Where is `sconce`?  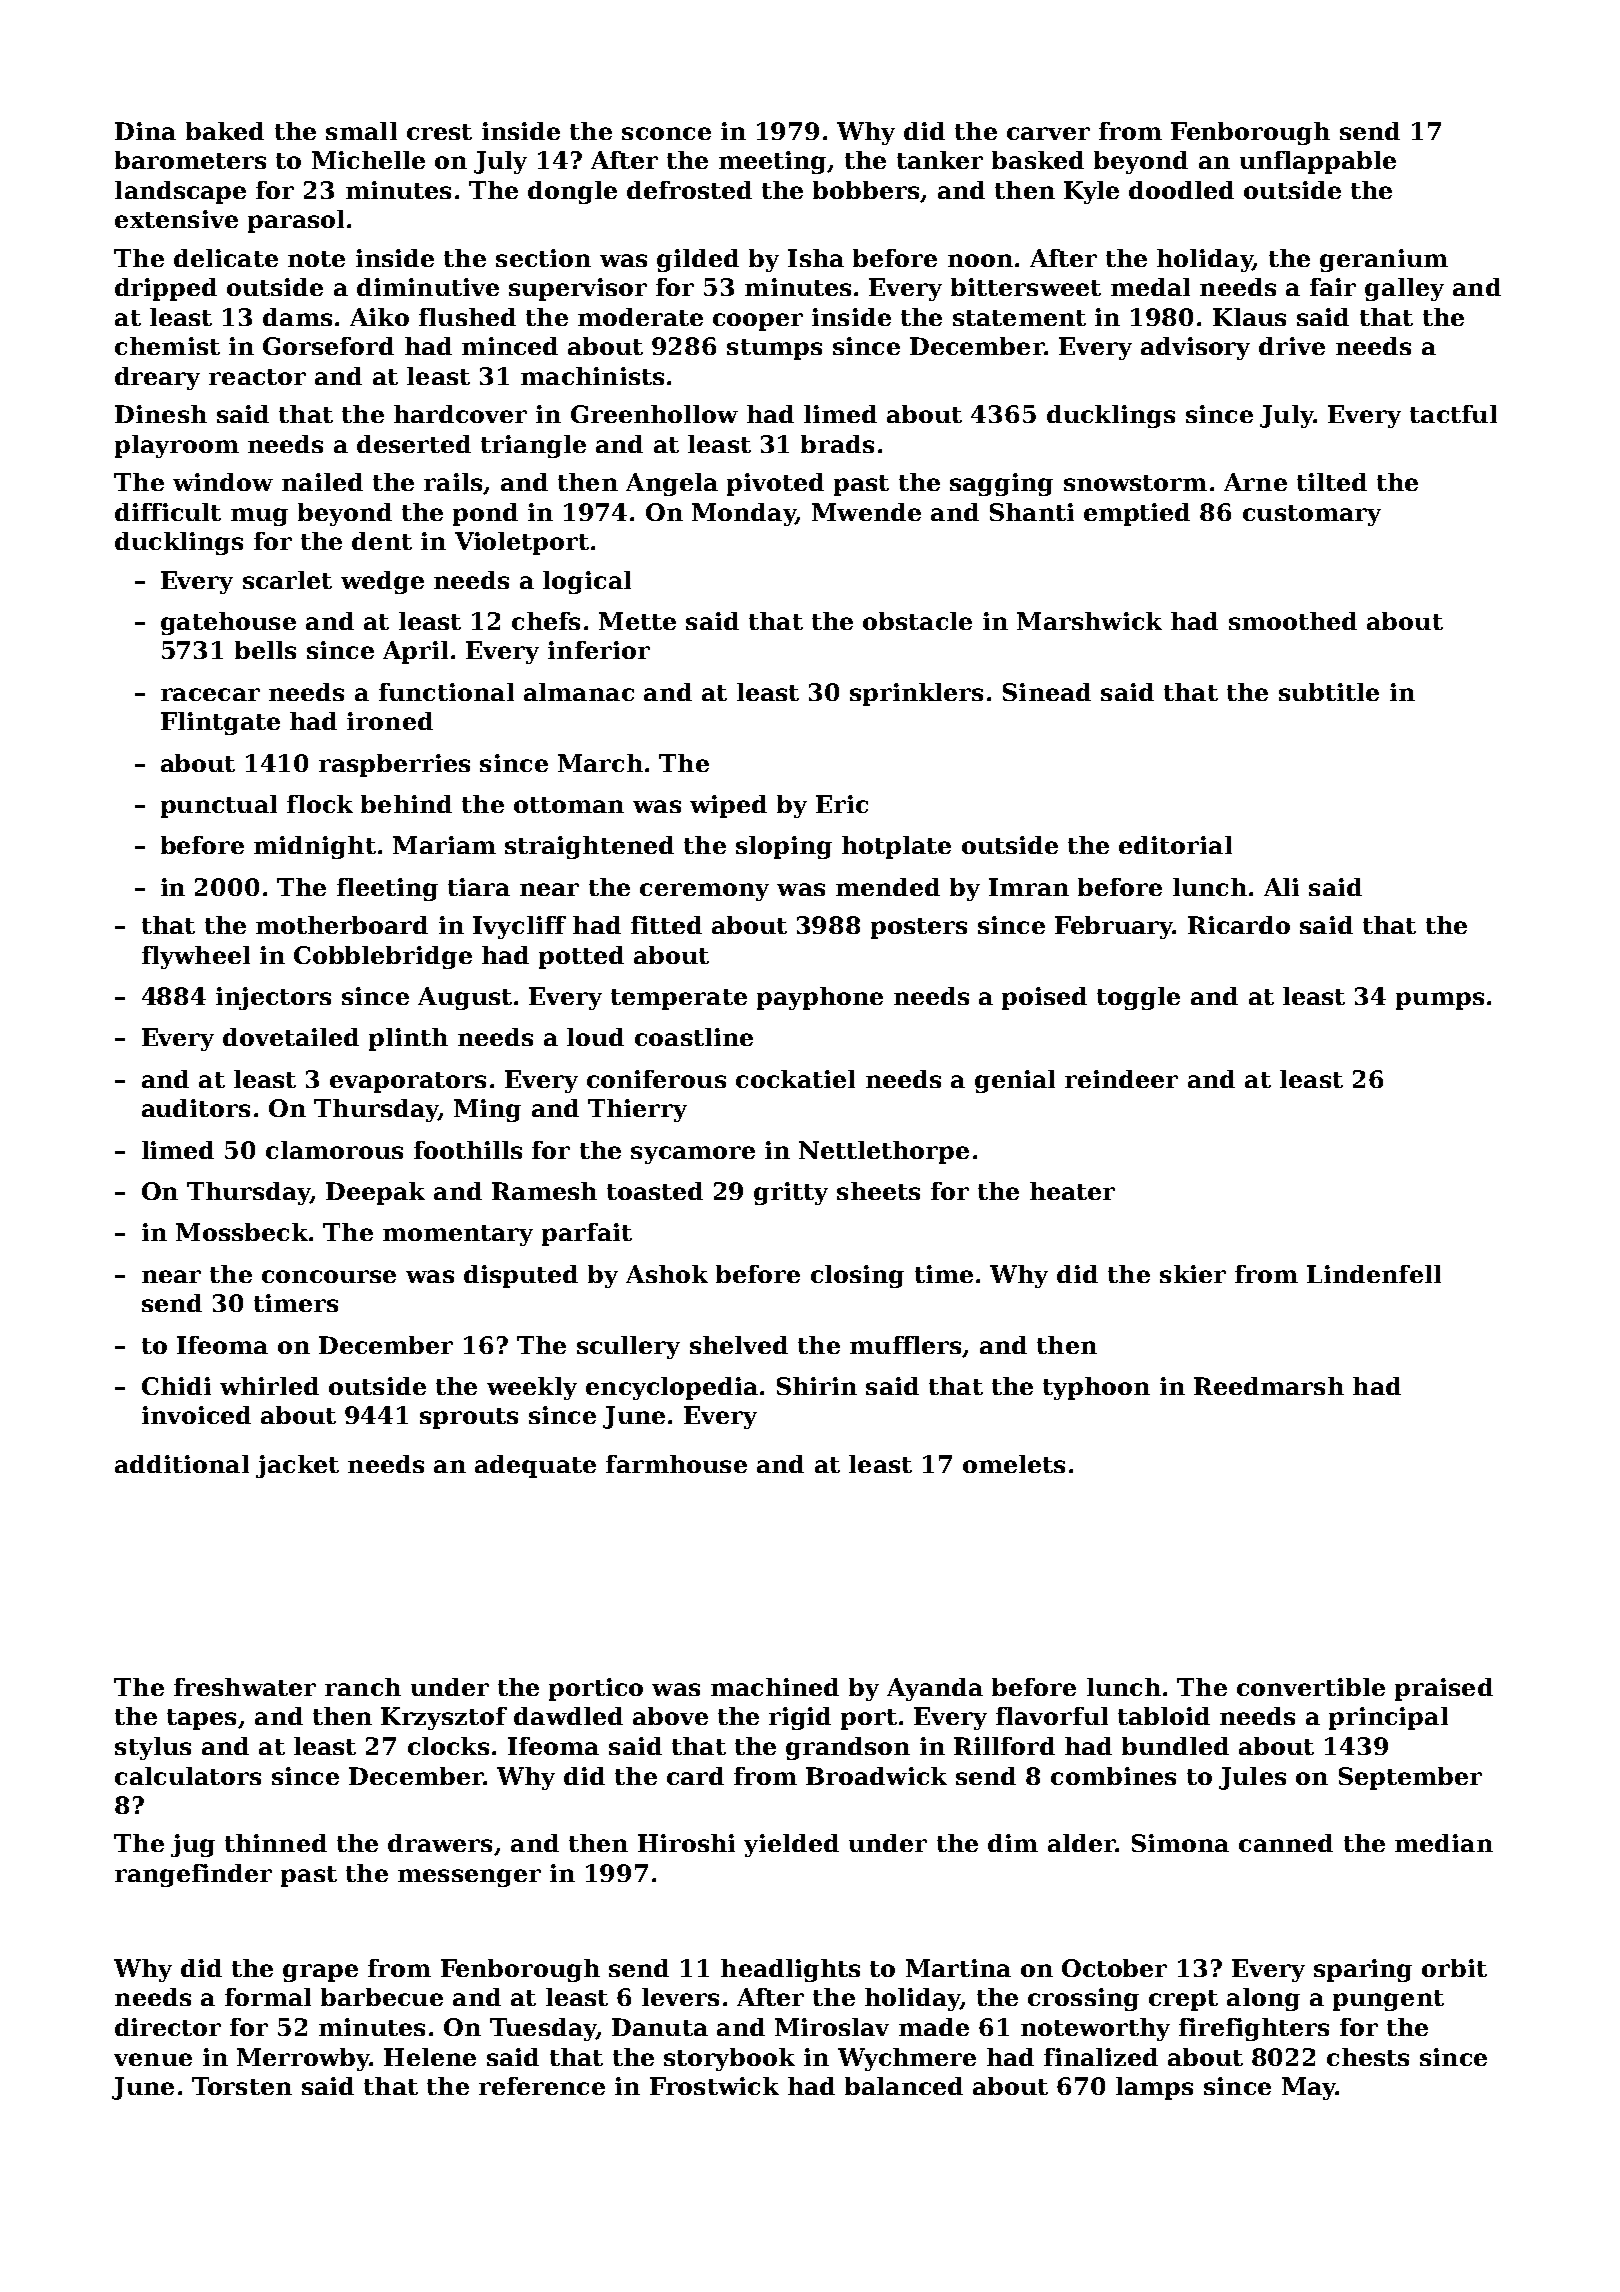
sconce is located at coordinates (666, 133).
